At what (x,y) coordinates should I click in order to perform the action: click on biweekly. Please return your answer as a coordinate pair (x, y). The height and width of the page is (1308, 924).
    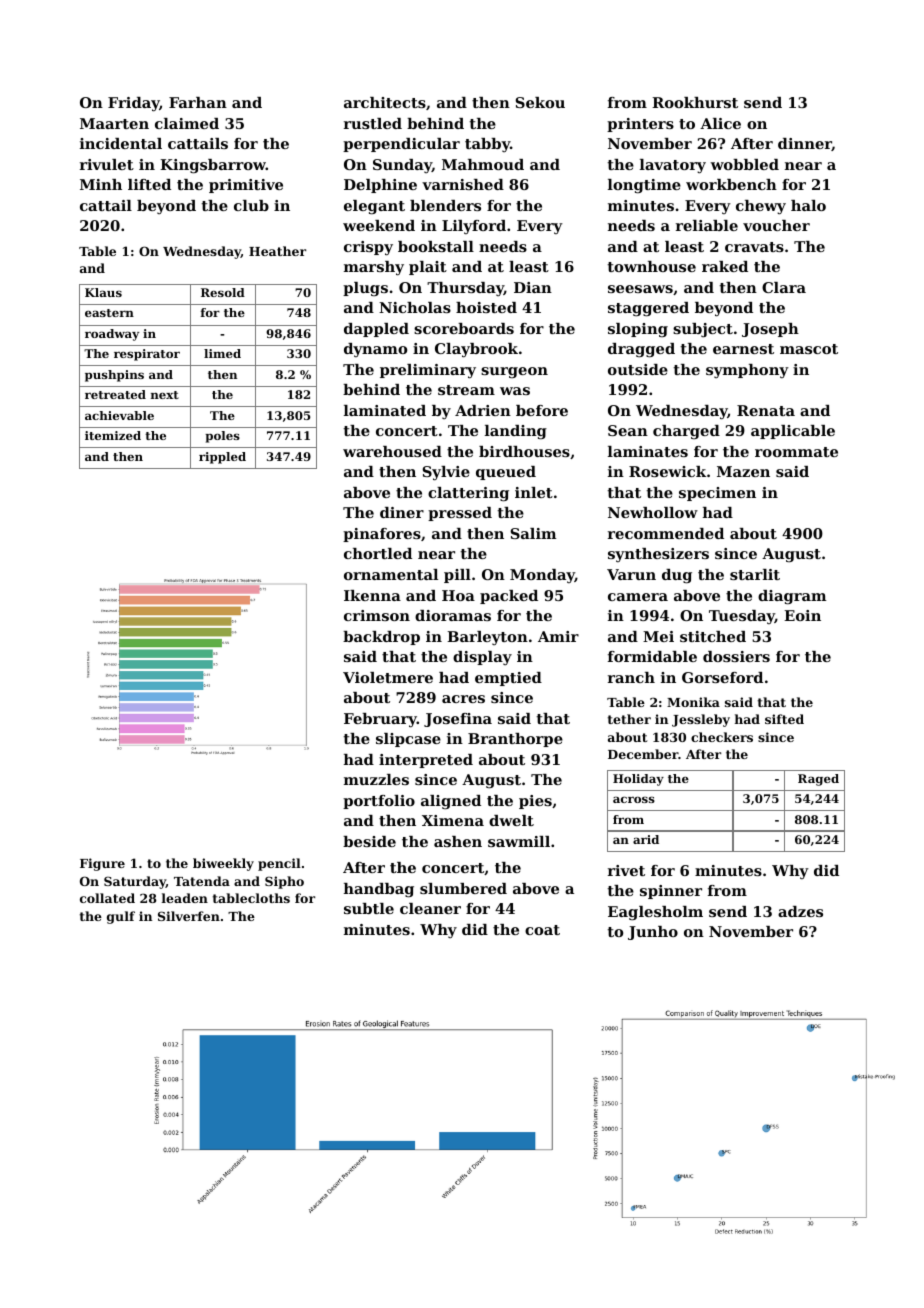
    Looking at the image, I should click on (223, 864).
